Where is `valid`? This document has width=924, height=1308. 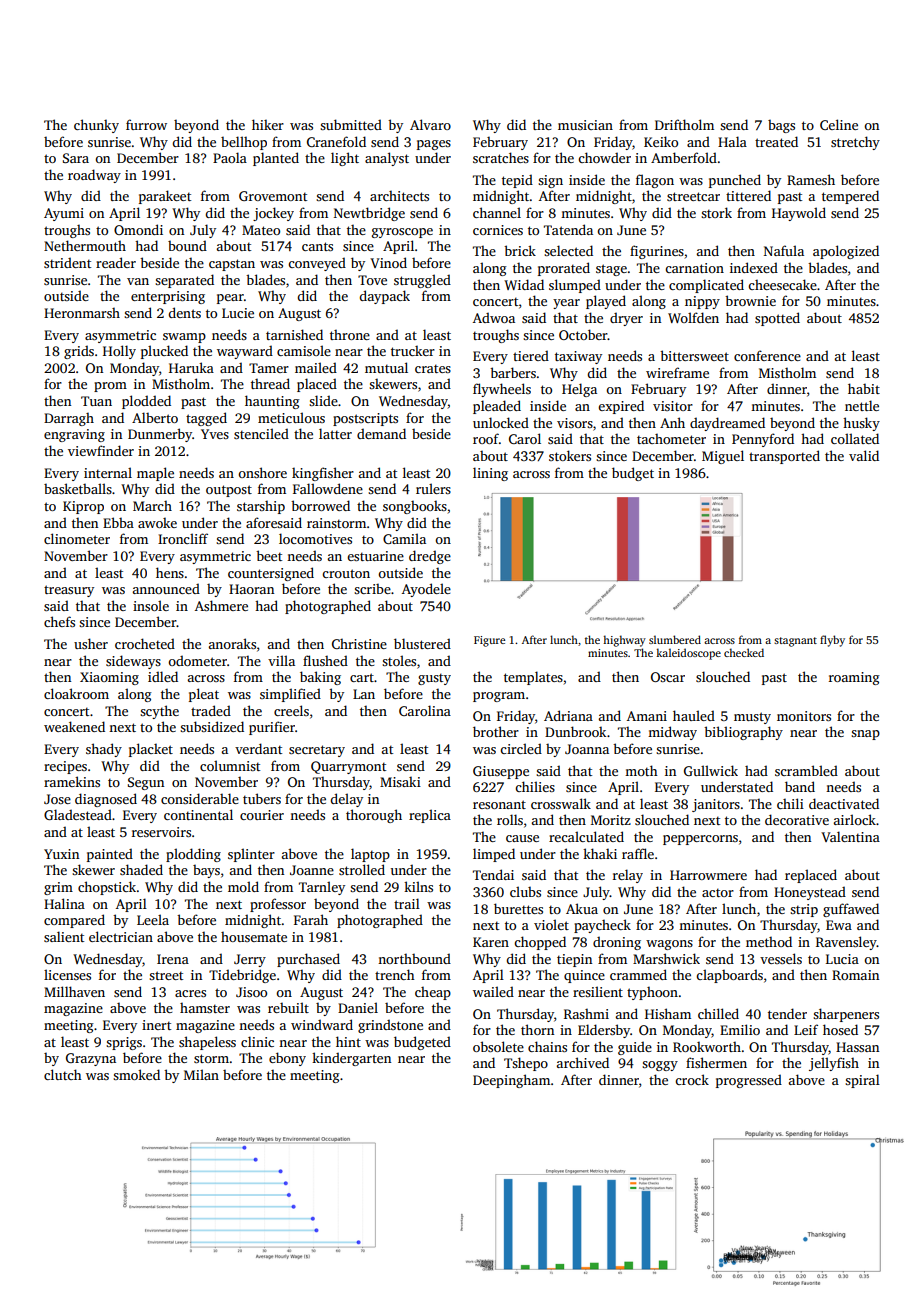 valid is located at coordinates (864, 455).
